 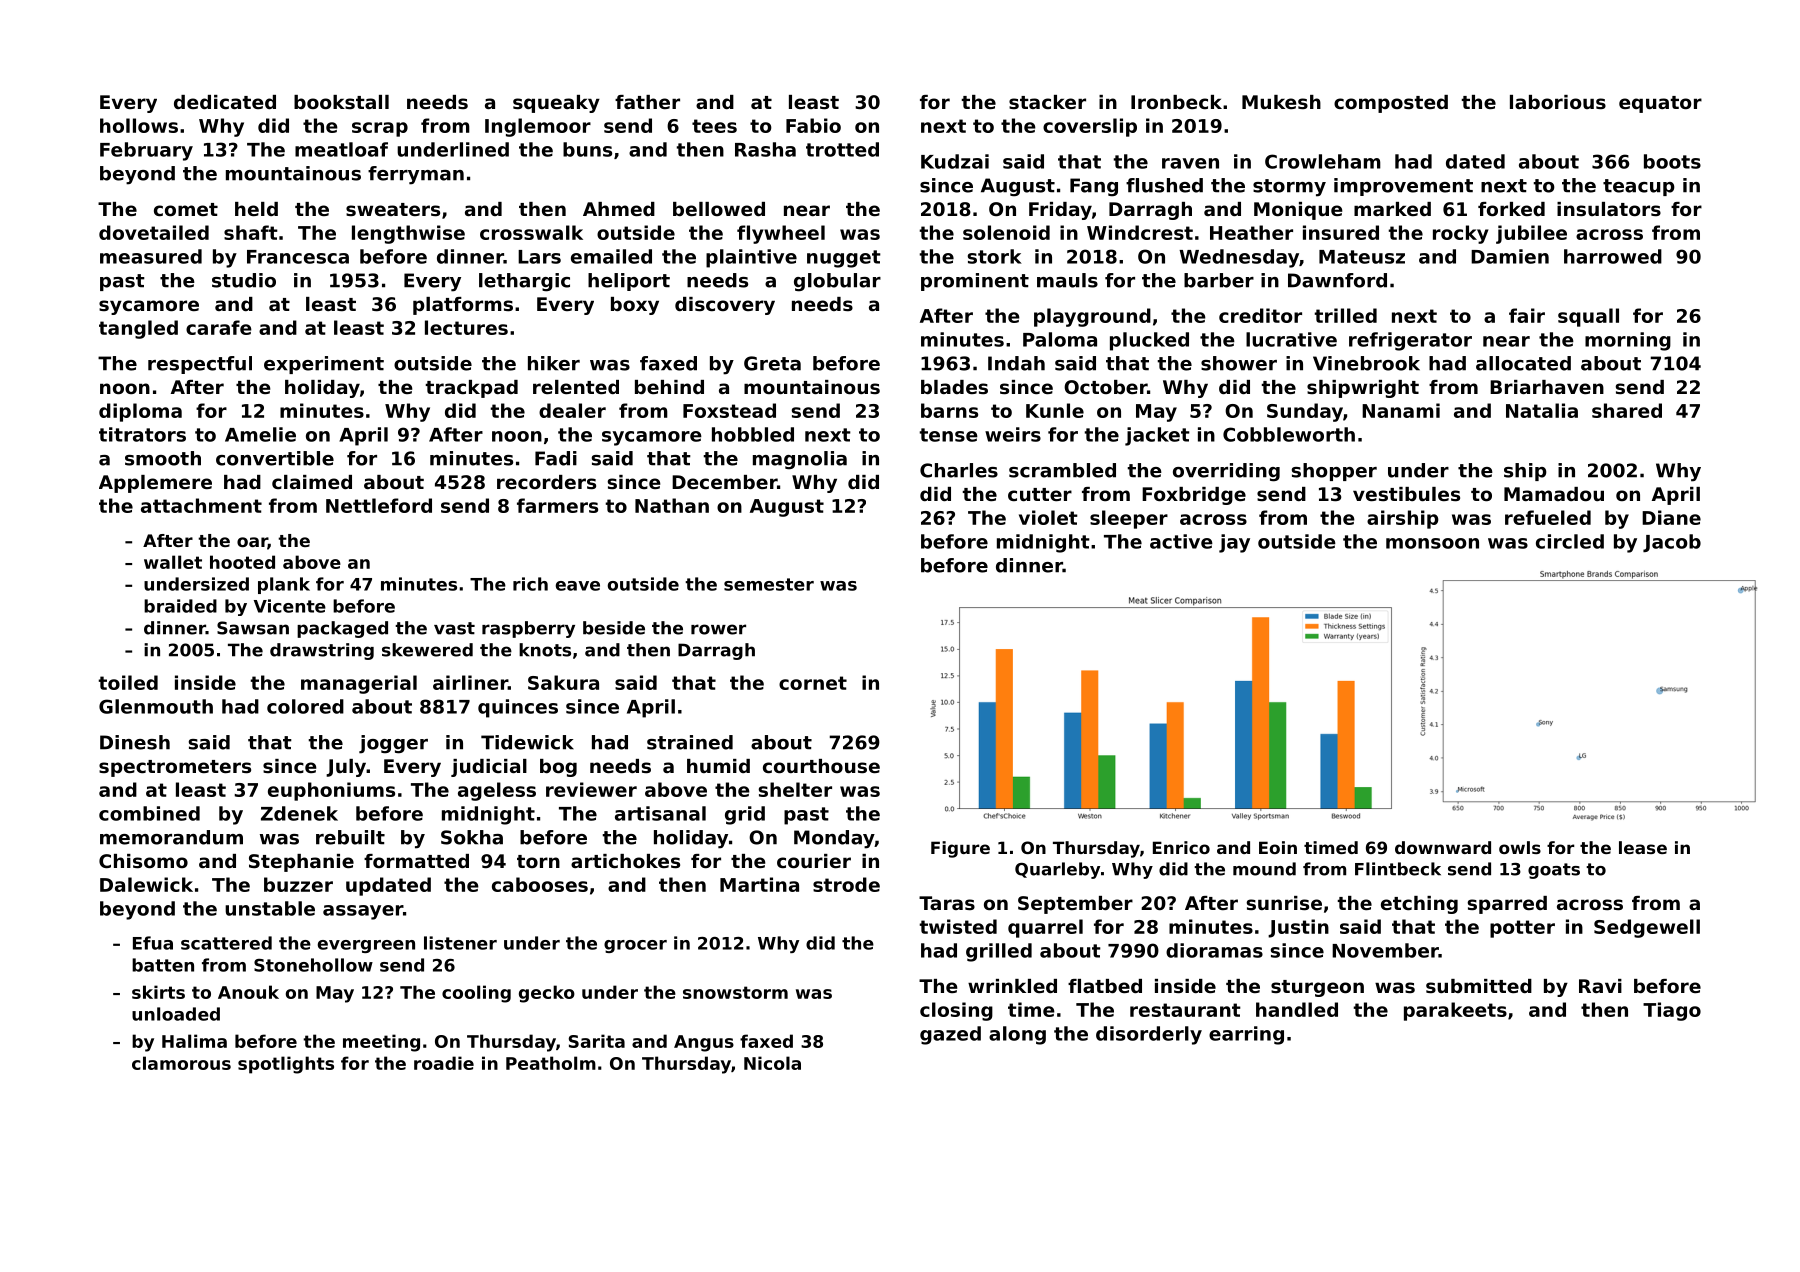 I want to click on spotlights, so click(x=286, y=1065).
